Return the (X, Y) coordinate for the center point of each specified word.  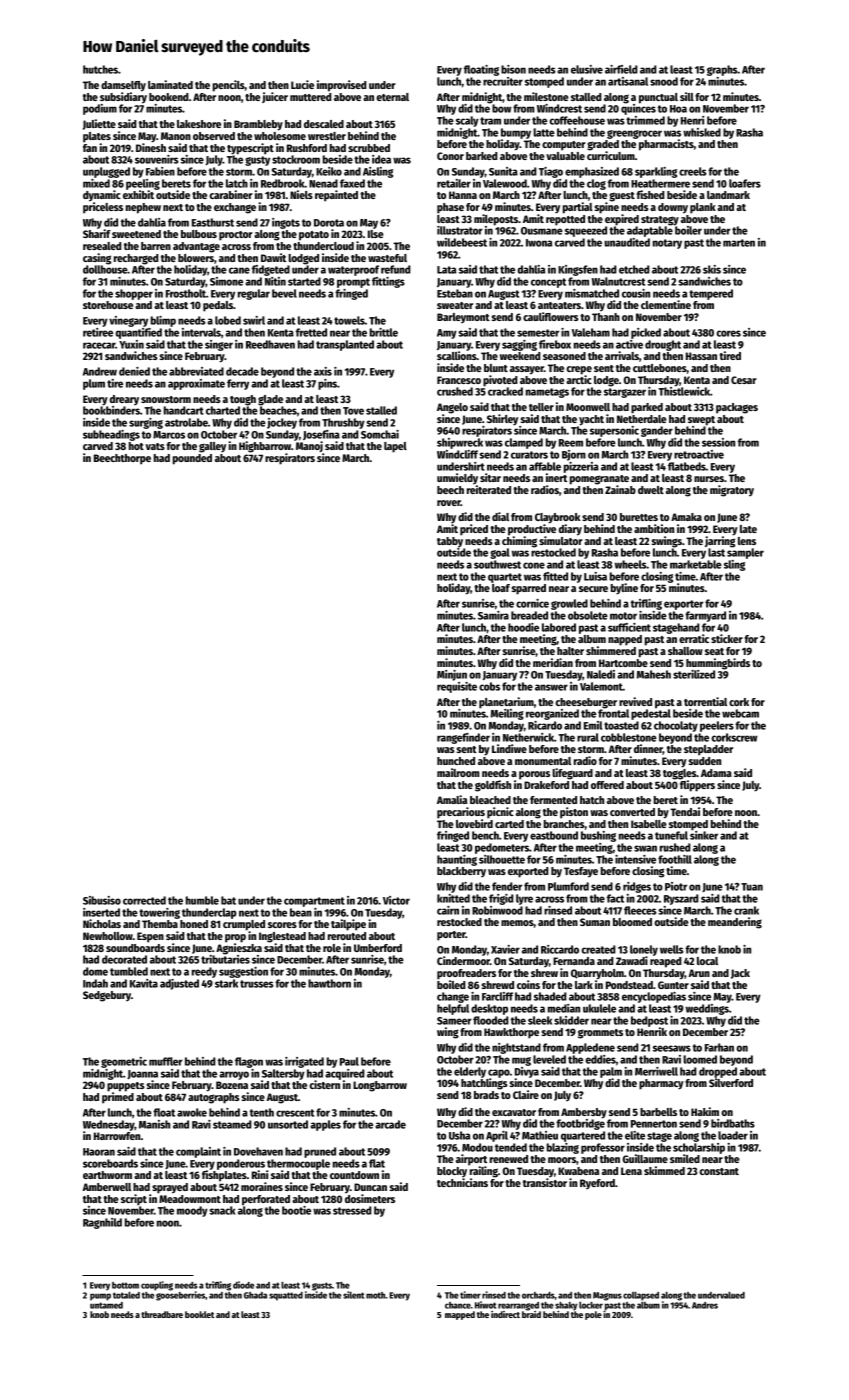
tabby (450, 542)
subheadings (111, 435)
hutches (100, 69)
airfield (621, 69)
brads (486, 1095)
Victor (396, 900)
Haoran (99, 1152)
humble (202, 900)
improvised (342, 86)
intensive (635, 859)
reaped (666, 962)
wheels (631, 564)
